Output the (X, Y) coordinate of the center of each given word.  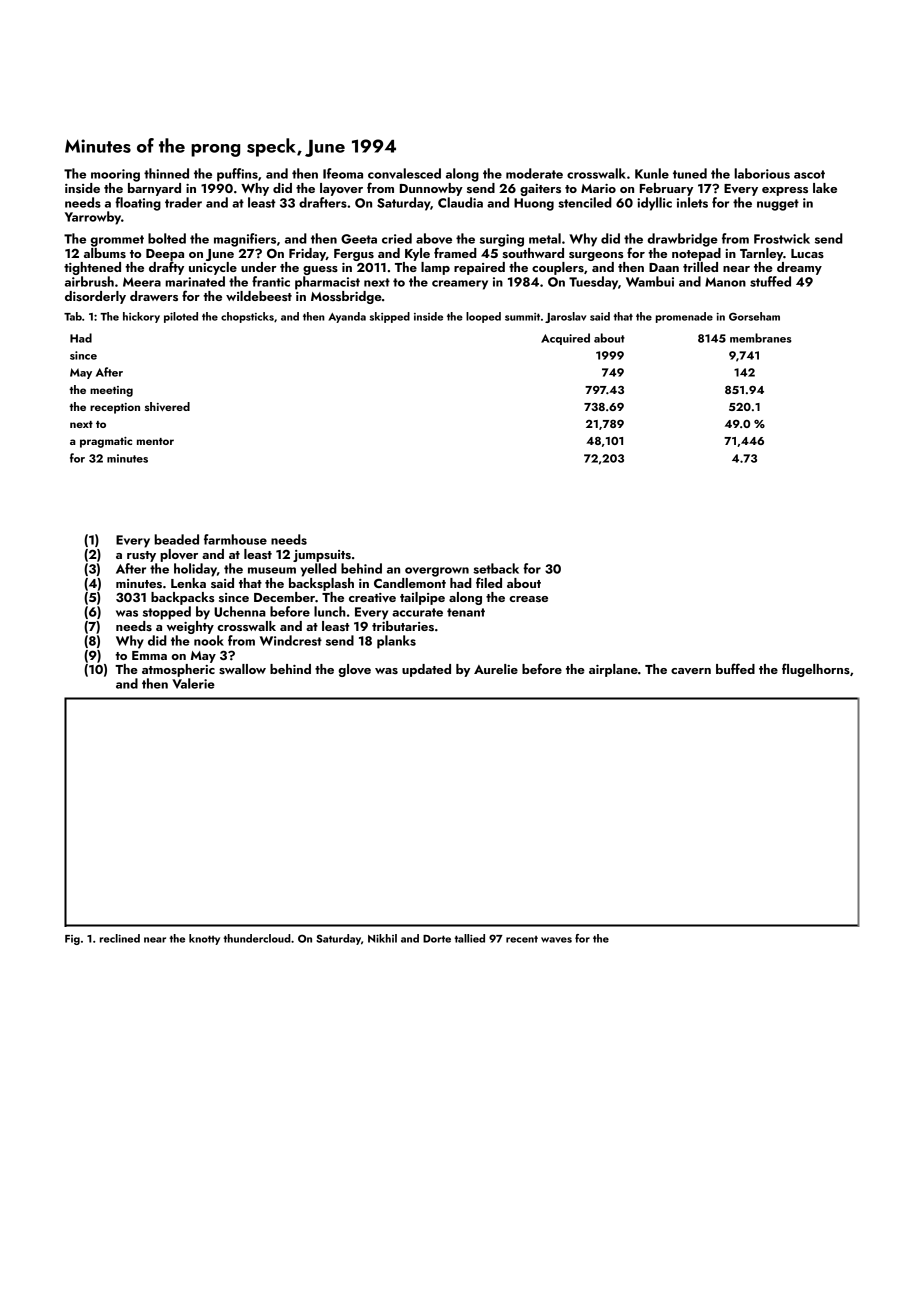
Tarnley (761, 254)
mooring (115, 175)
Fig (72, 940)
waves (556, 940)
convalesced (404, 173)
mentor (155, 441)
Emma (149, 655)
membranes (761, 338)
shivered (167, 406)
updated (426, 670)
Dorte (437, 939)
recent (522, 939)
